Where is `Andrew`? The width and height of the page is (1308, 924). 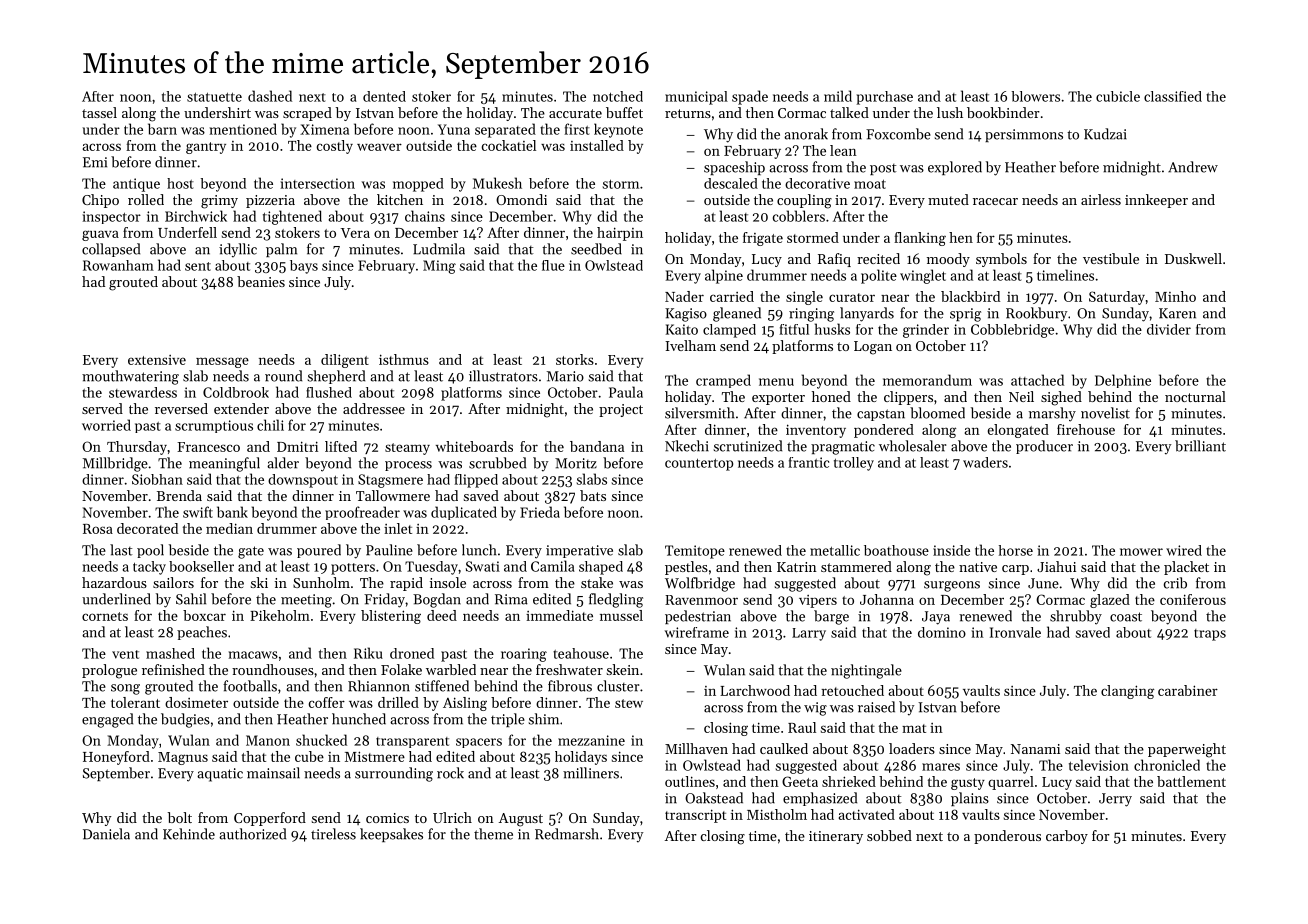 Andrew is located at coordinates (1193, 167).
